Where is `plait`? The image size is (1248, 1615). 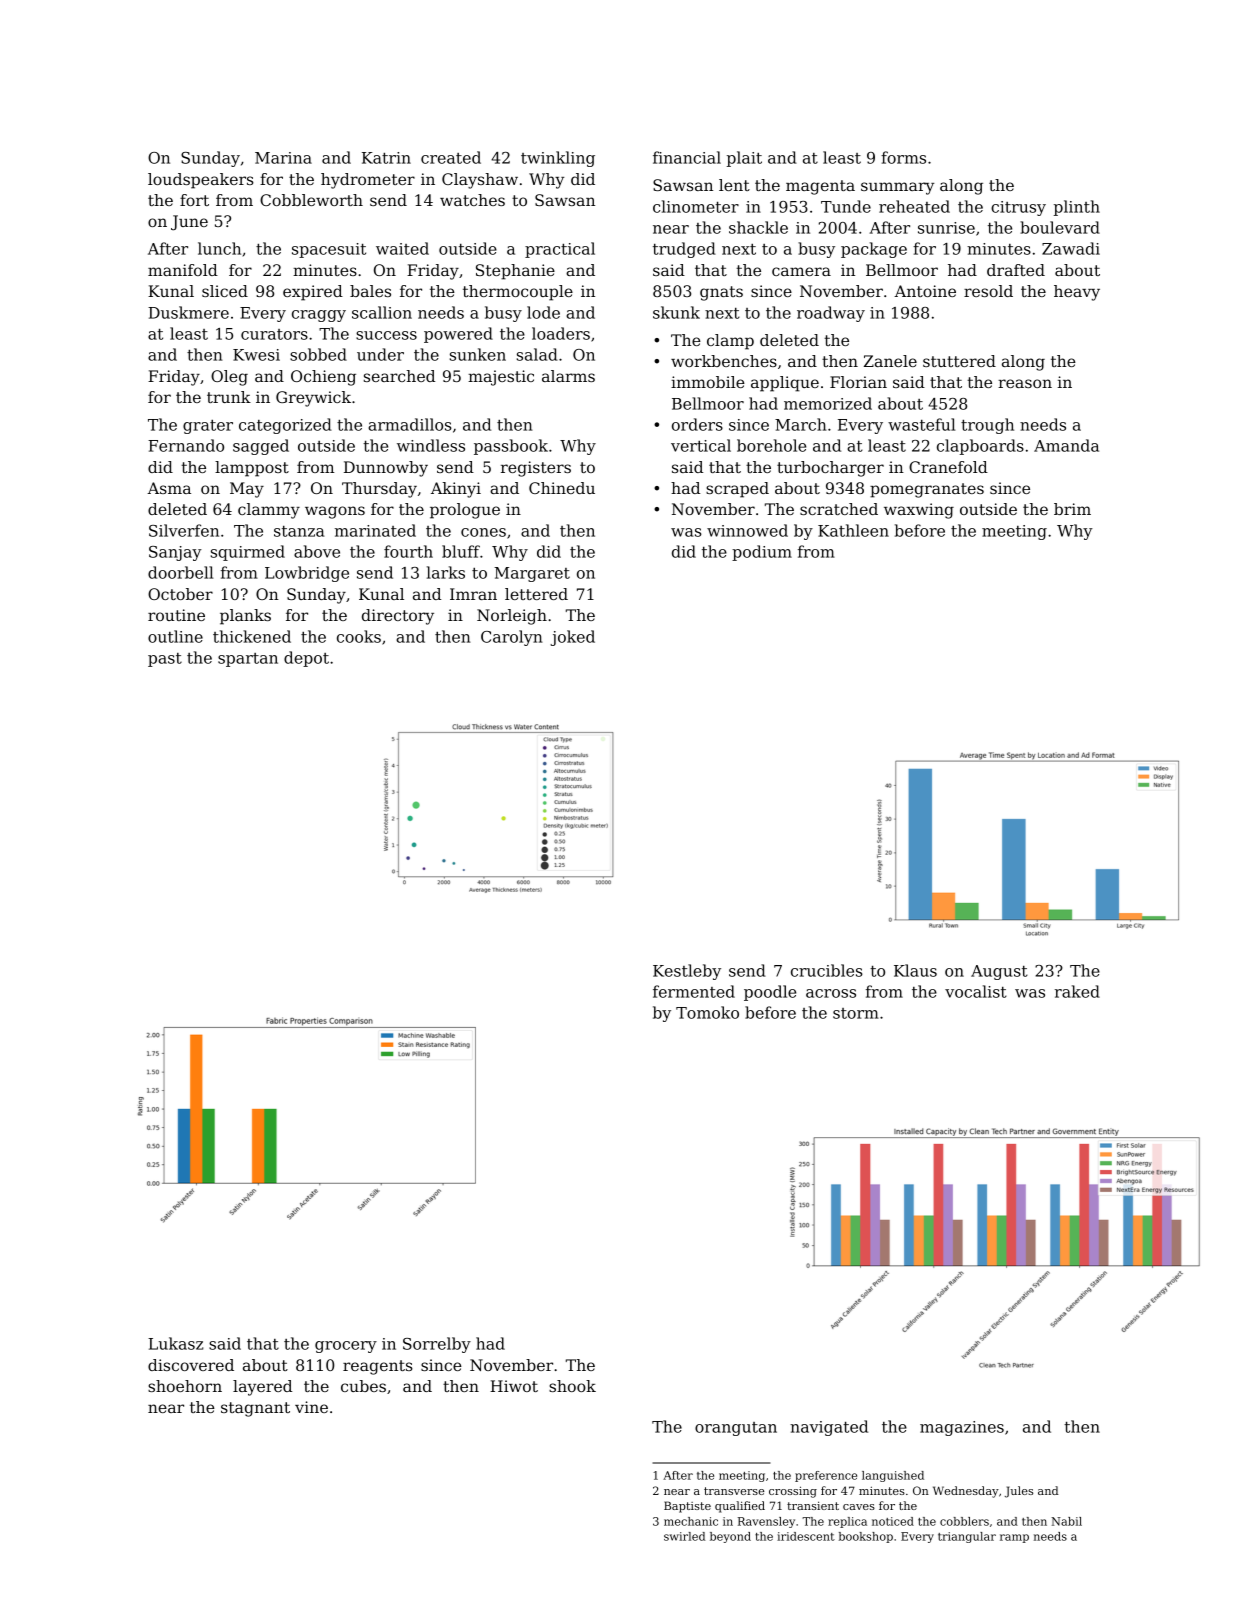
plait is located at coordinates (744, 159).
